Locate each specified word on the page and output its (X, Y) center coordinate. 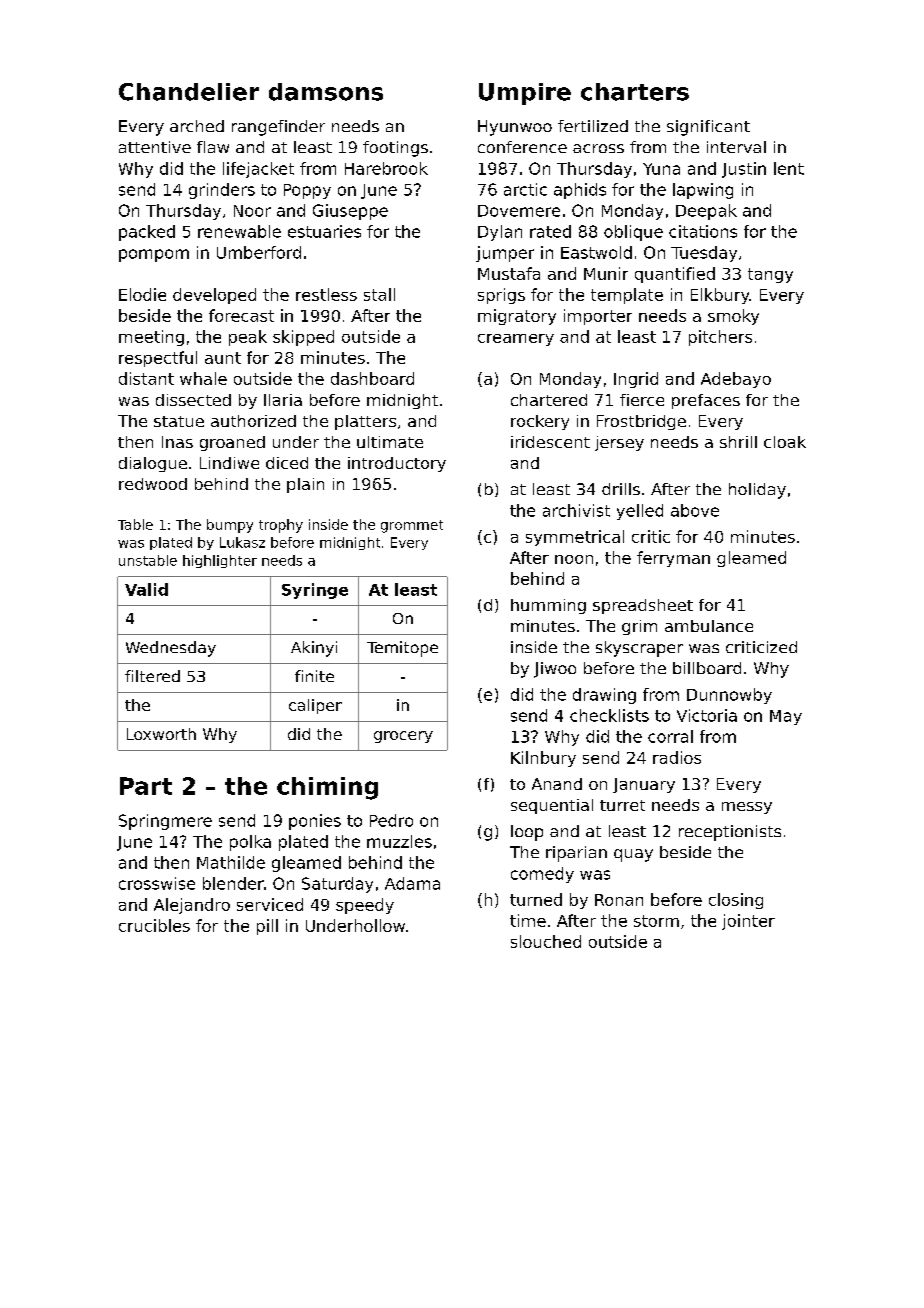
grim (639, 627)
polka (250, 843)
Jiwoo (555, 670)
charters (635, 92)
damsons (326, 92)
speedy (365, 906)
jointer (748, 922)
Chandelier (189, 92)
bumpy (230, 526)
